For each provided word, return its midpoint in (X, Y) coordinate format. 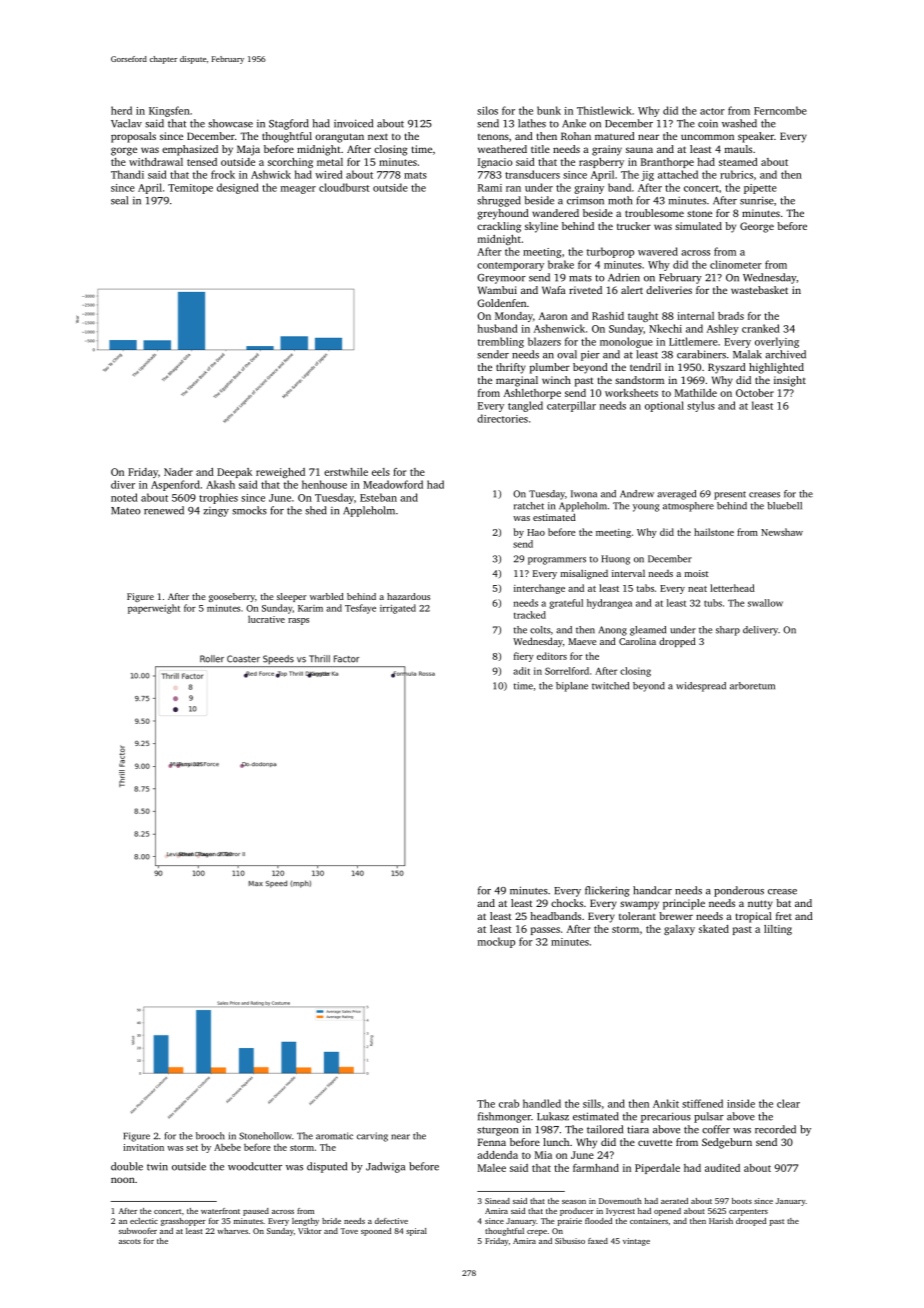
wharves (232, 1231)
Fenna (492, 1142)
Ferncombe (780, 110)
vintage (636, 1242)
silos (487, 110)
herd (121, 110)
